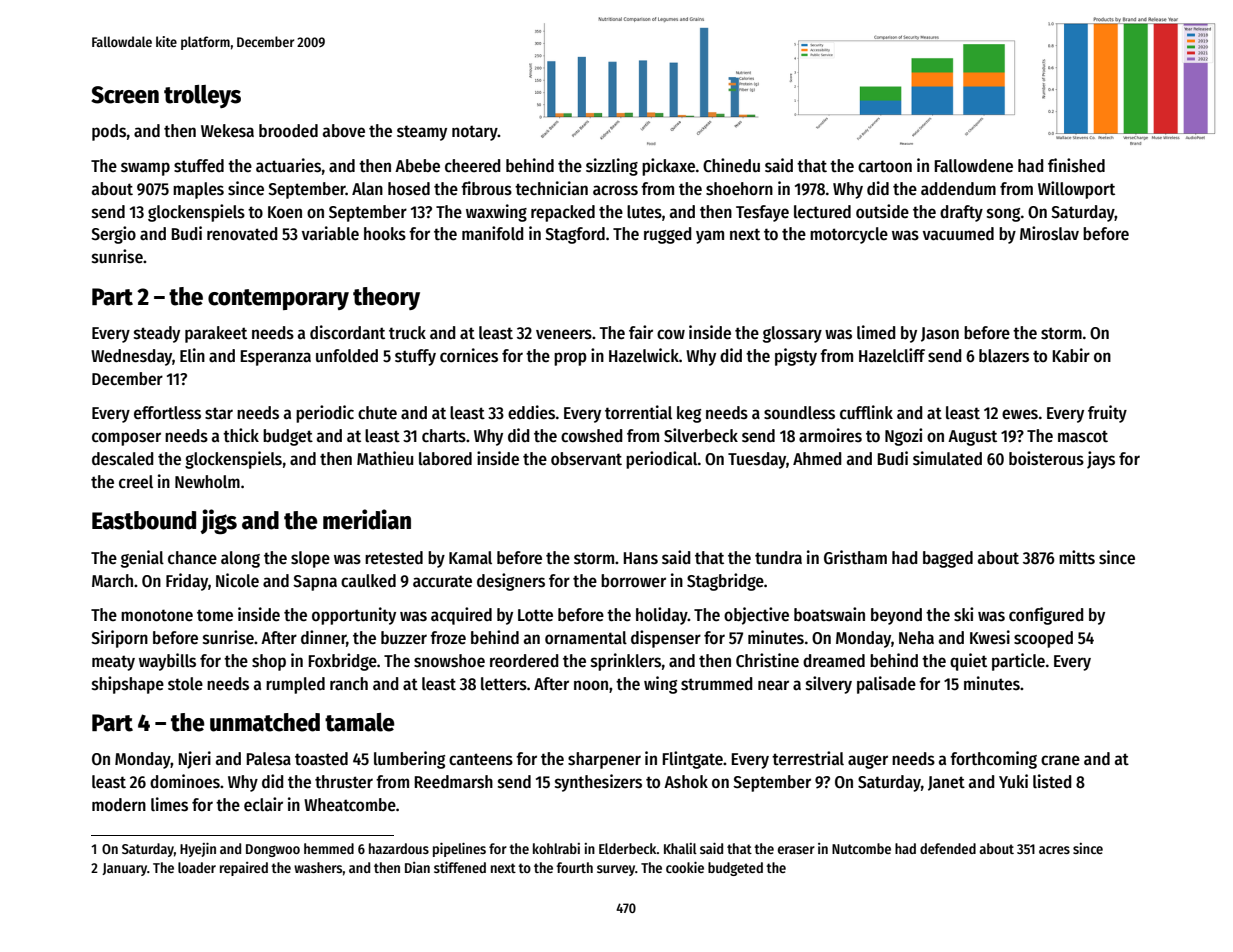 This document has height=952, width=1233. What do you see at coordinates (725, 582) in the document?
I see `Stagbridge` at bounding box center [725, 582].
